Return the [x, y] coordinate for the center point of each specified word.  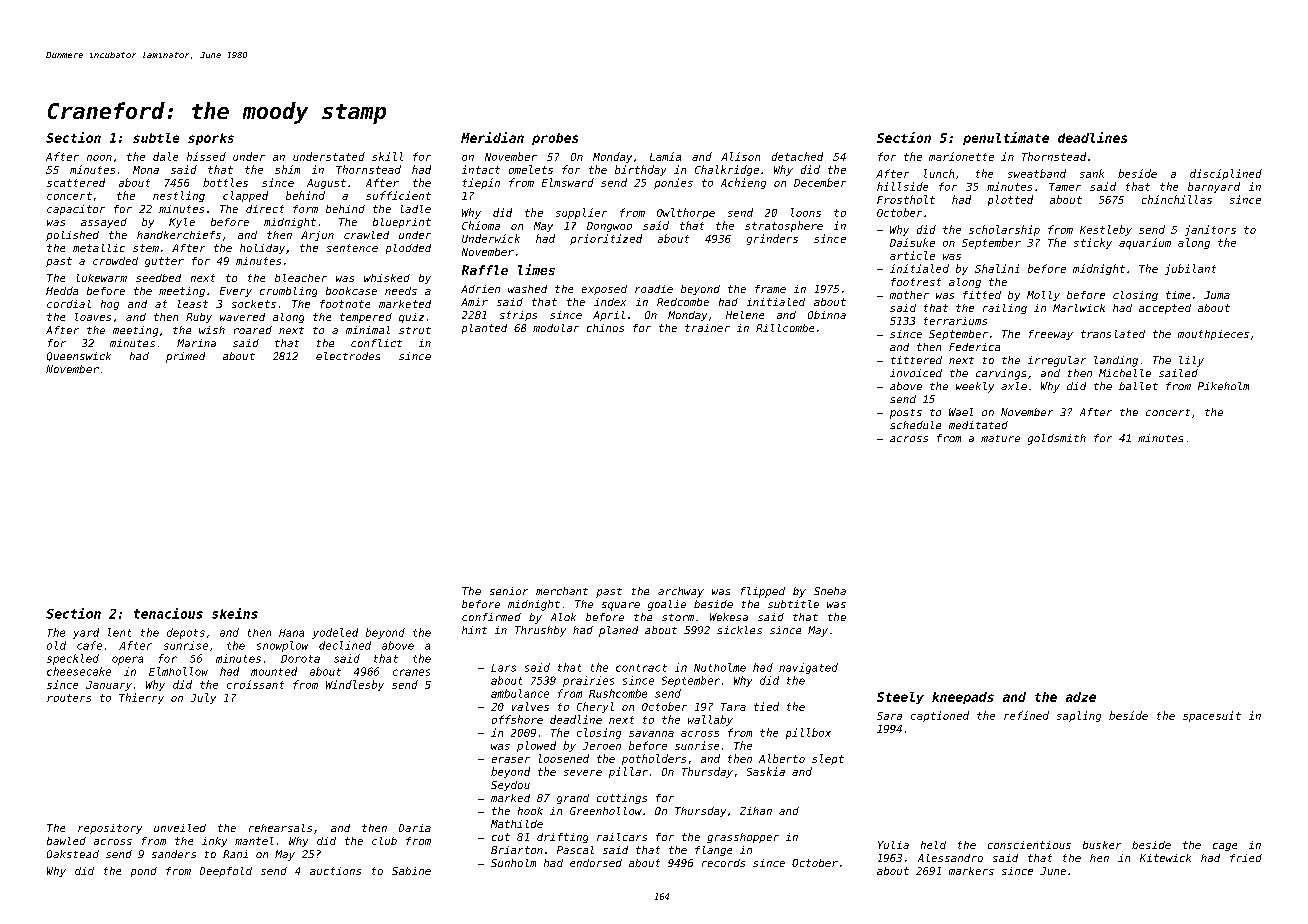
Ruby [199, 318]
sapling [1079, 716]
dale [165, 156]
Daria [415, 828]
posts [906, 414]
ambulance [520, 693]
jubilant [1190, 269]
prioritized [606, 239]
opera [127, 660]
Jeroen [602, 746]
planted [484, 329]
